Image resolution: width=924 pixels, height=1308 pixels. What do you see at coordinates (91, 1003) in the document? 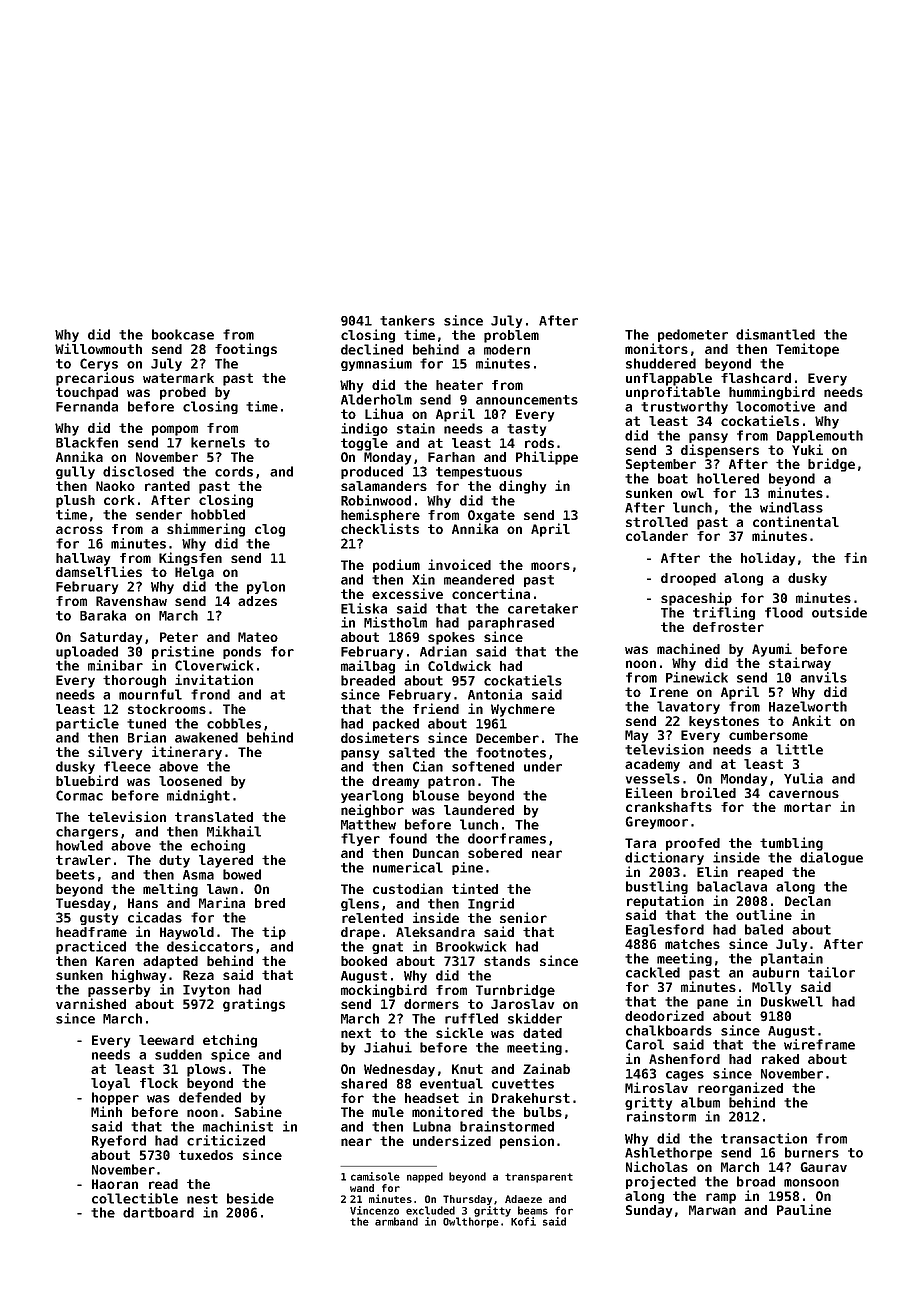
I see `varnished` at bounding box center [91, 1003].
